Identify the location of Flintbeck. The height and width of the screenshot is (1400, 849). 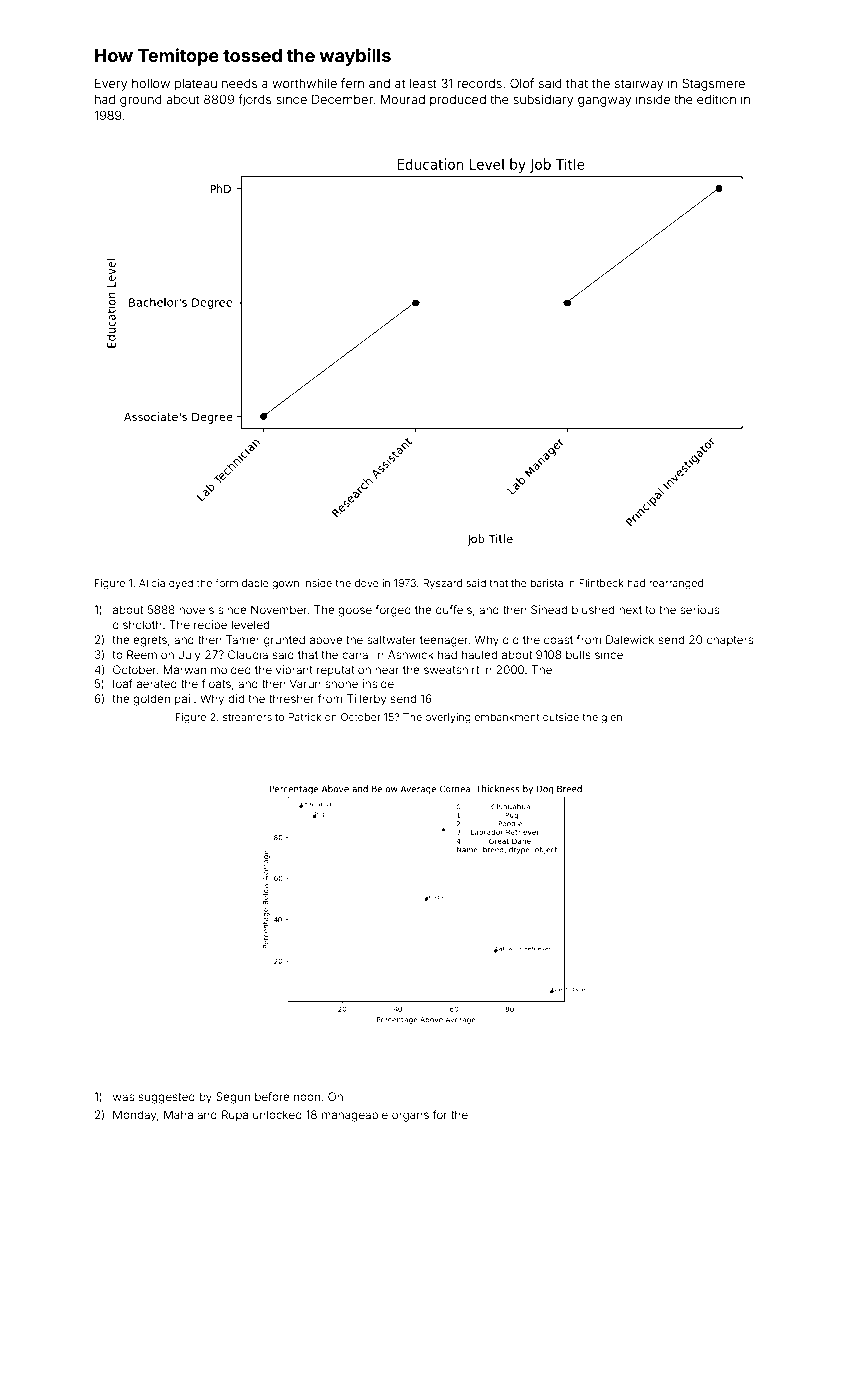
(601, 583).
